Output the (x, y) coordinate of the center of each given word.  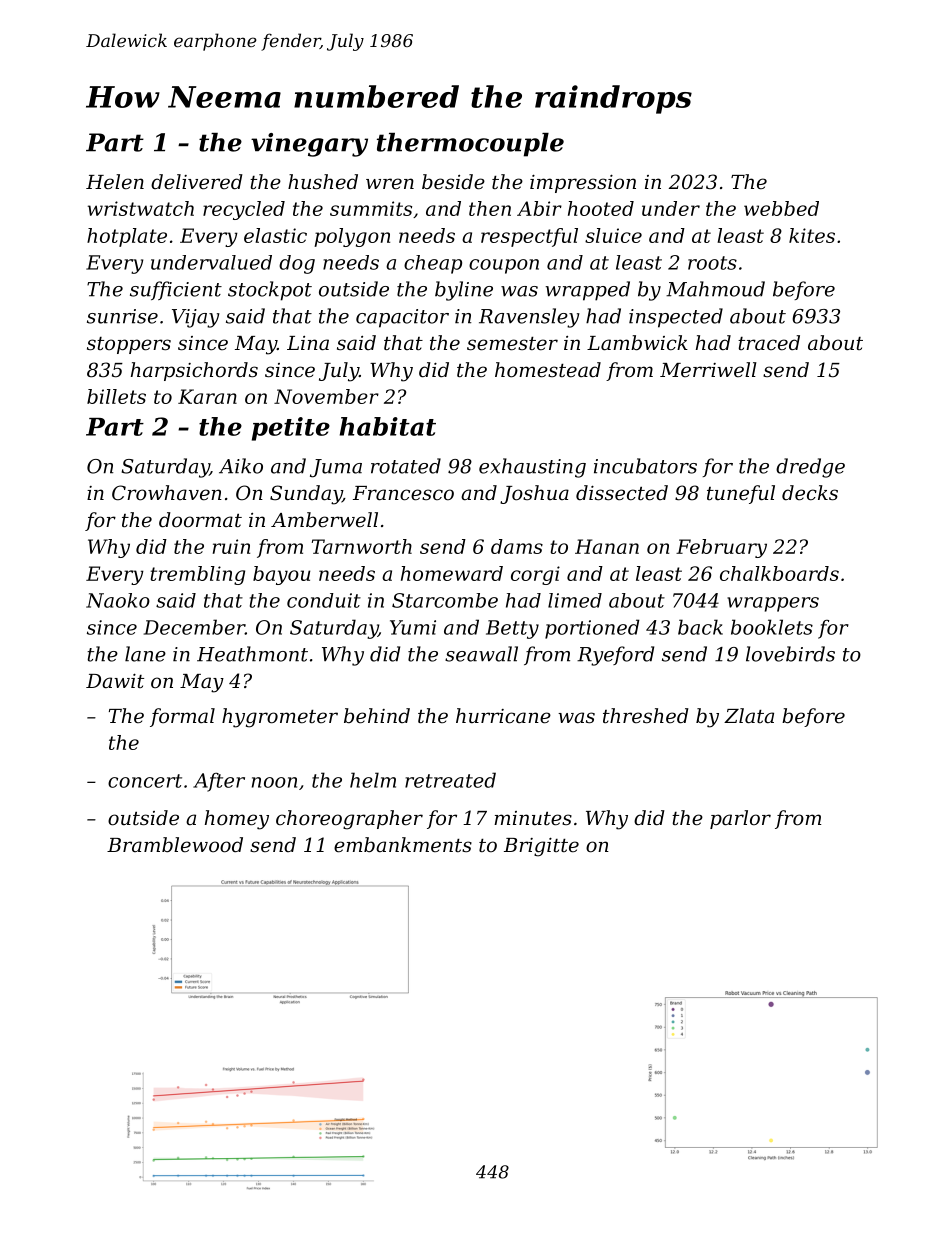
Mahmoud (715, 289)
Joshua (534, 494)
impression (583, 183)
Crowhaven (167, 493)
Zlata (749, 716)
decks (810, 493)
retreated (450, 780)
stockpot (270, 291)
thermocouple (470, 145)
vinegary (309, 145)
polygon (352, 237)
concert (145, 781)
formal (182, 717)
